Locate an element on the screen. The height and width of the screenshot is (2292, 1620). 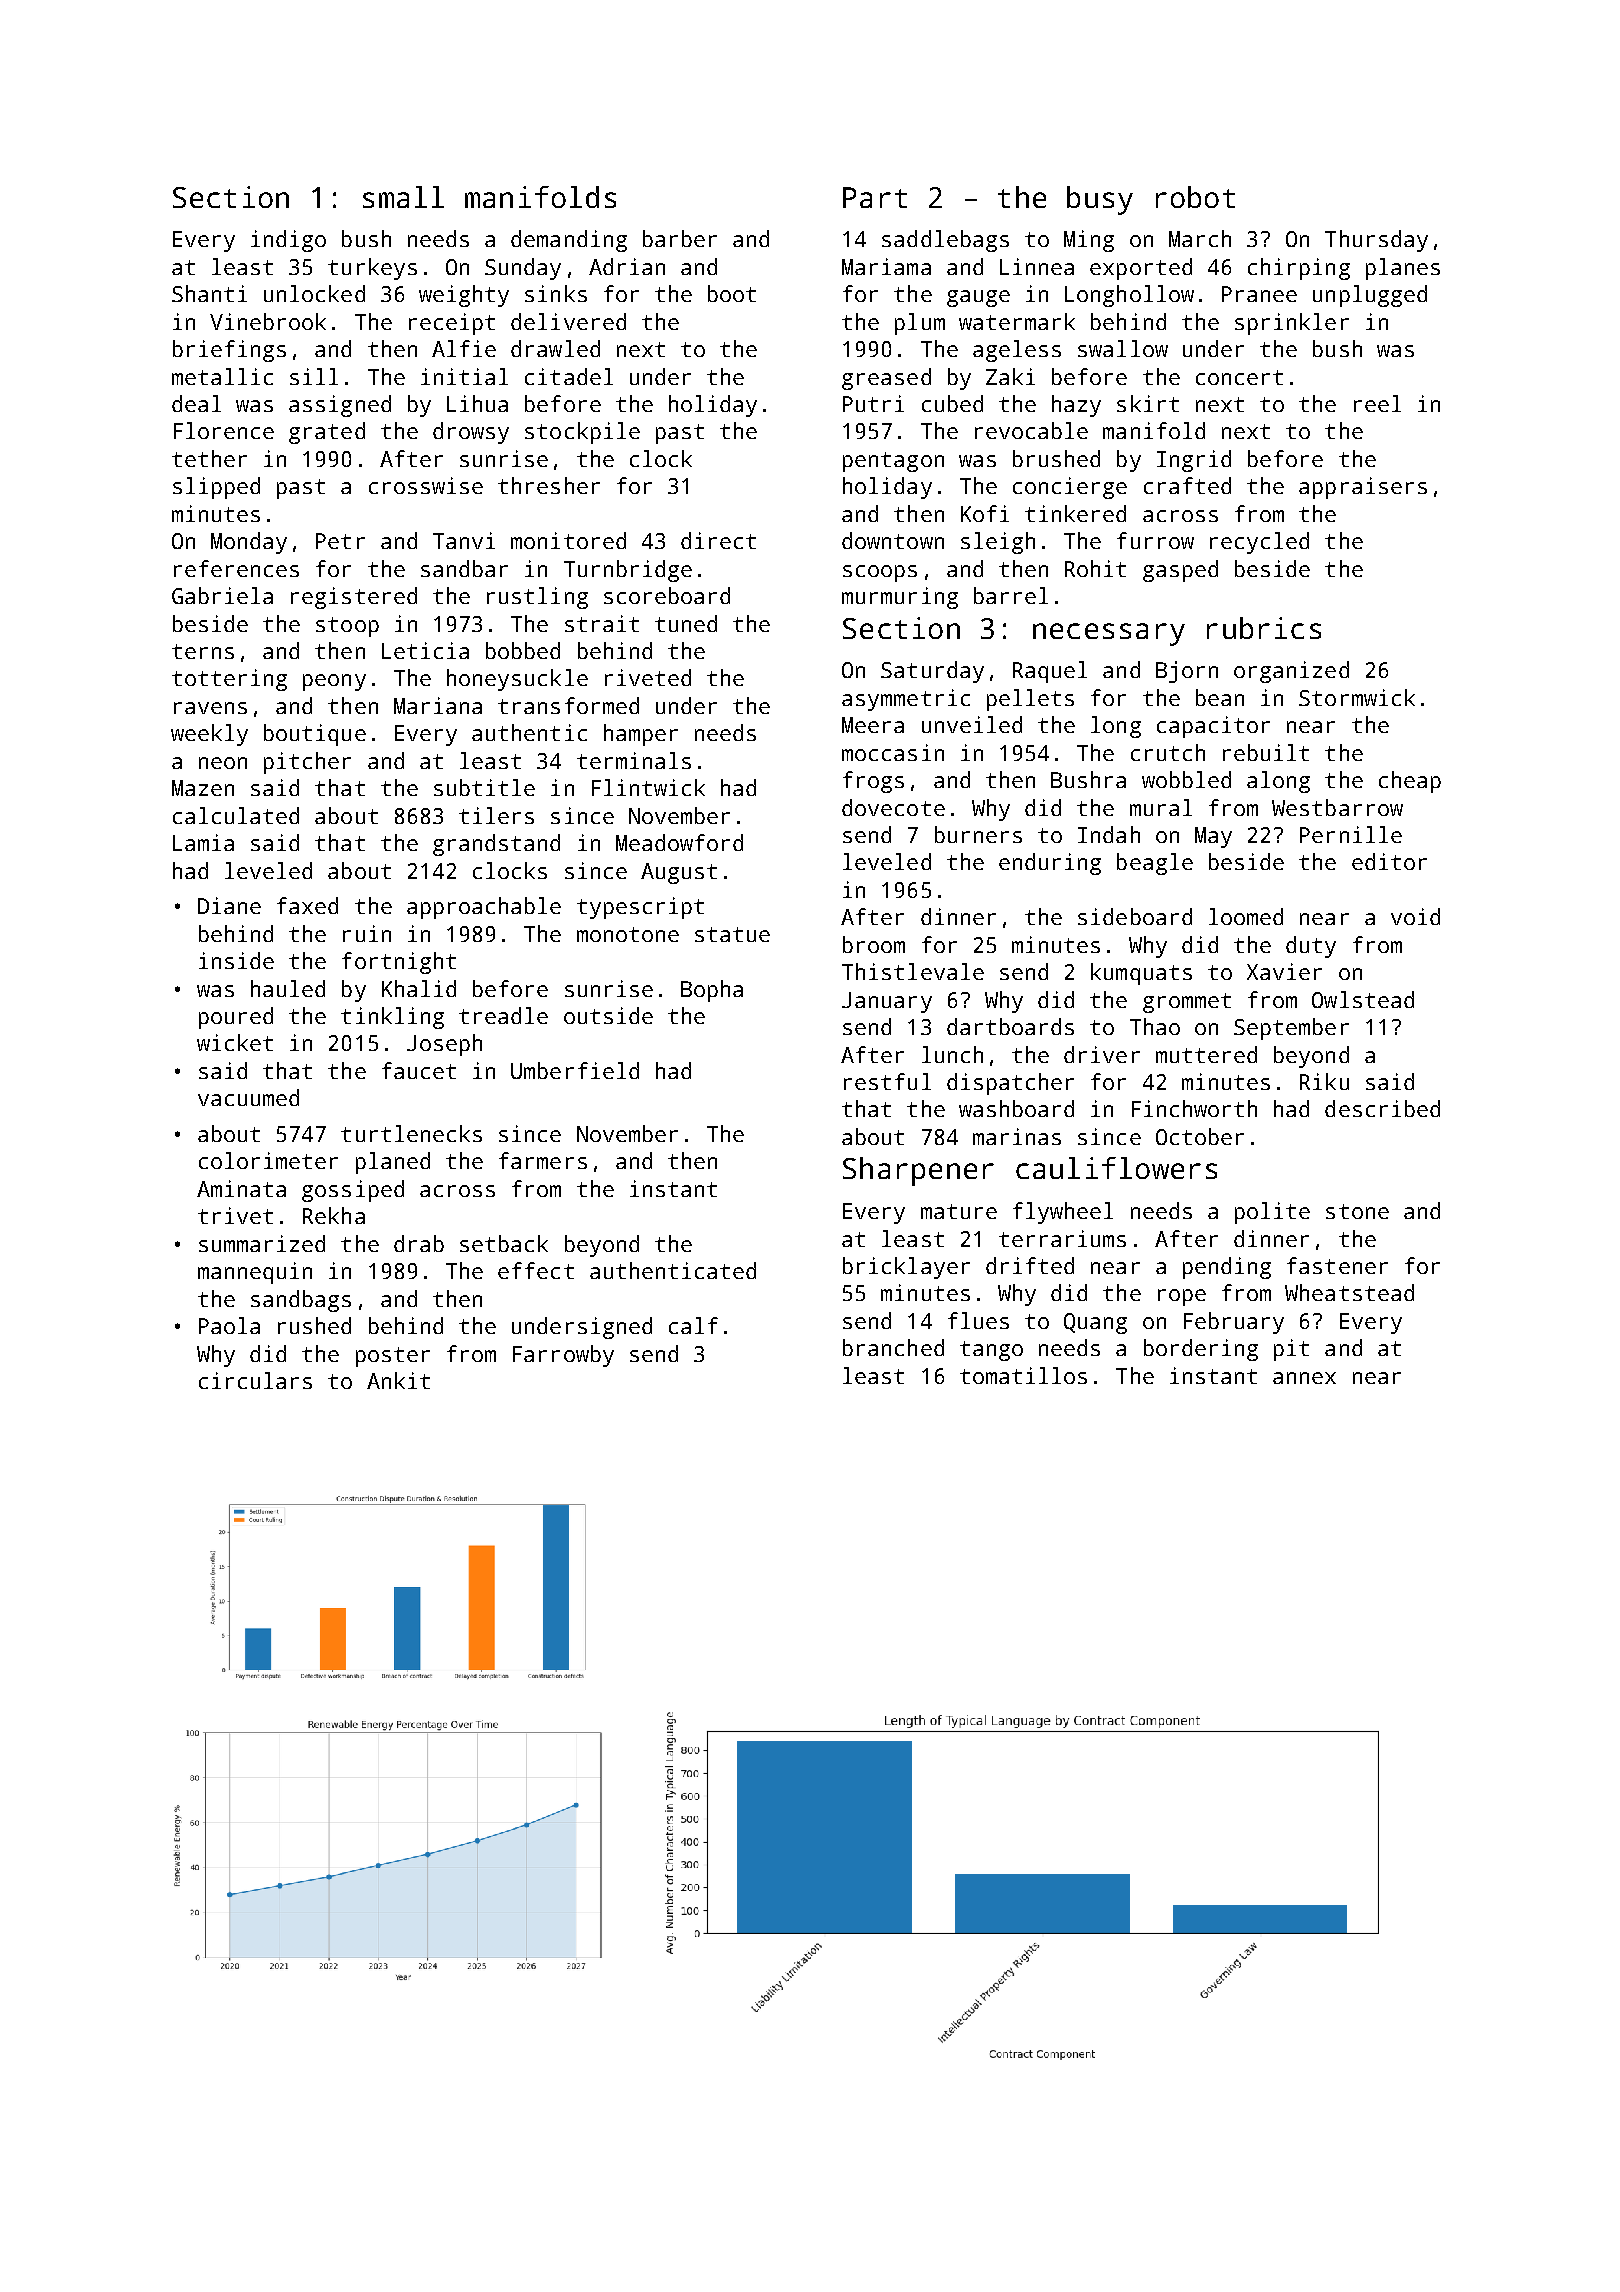
exported is located at coordinates (1141, 269).
